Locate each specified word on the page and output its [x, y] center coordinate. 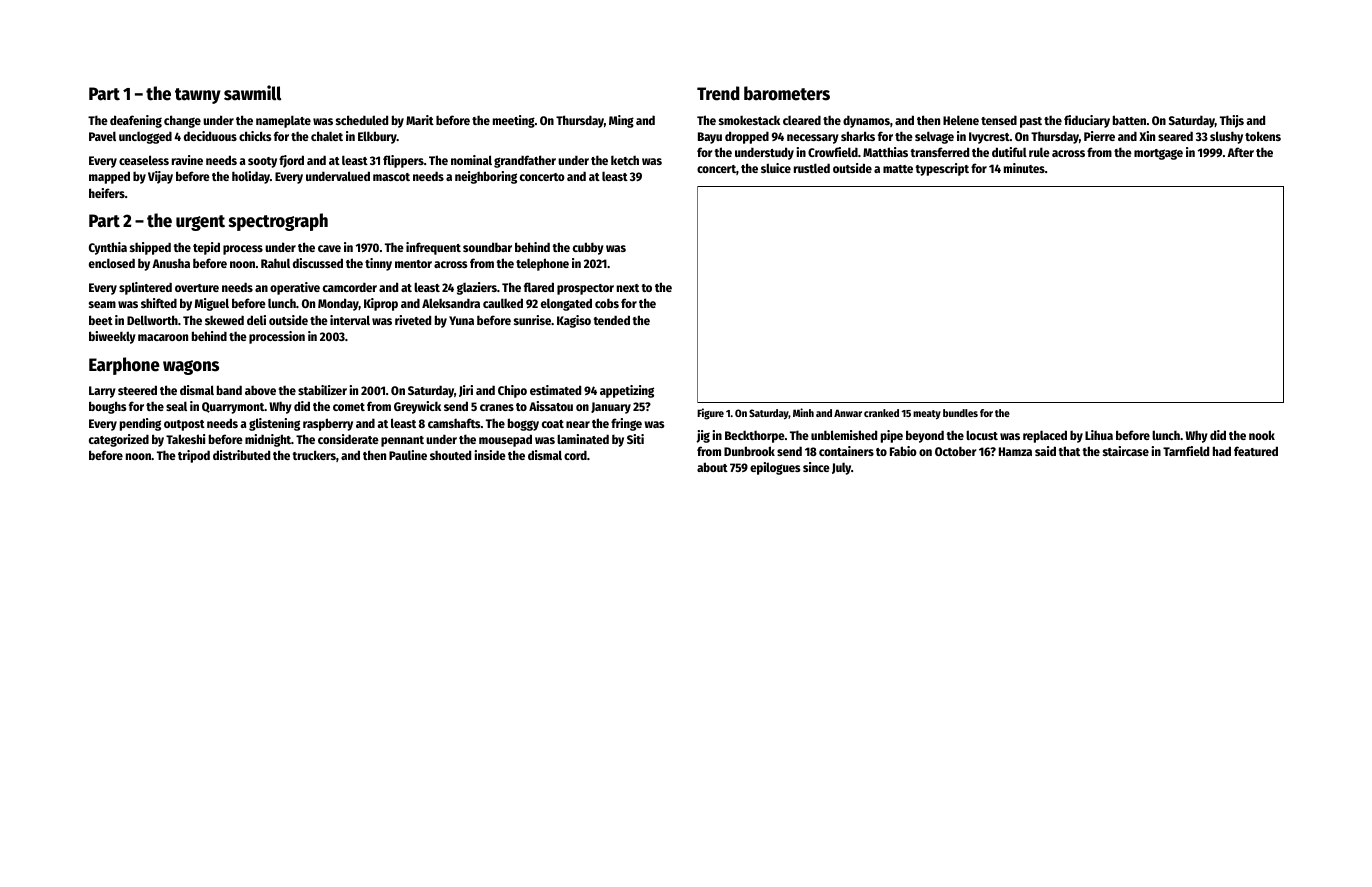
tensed [999, 120]
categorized [119, 440]
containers [846, 451]
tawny [198, 96]
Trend [718, 93]
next [628, 288]
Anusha [171, 263]
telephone [542, 264]
